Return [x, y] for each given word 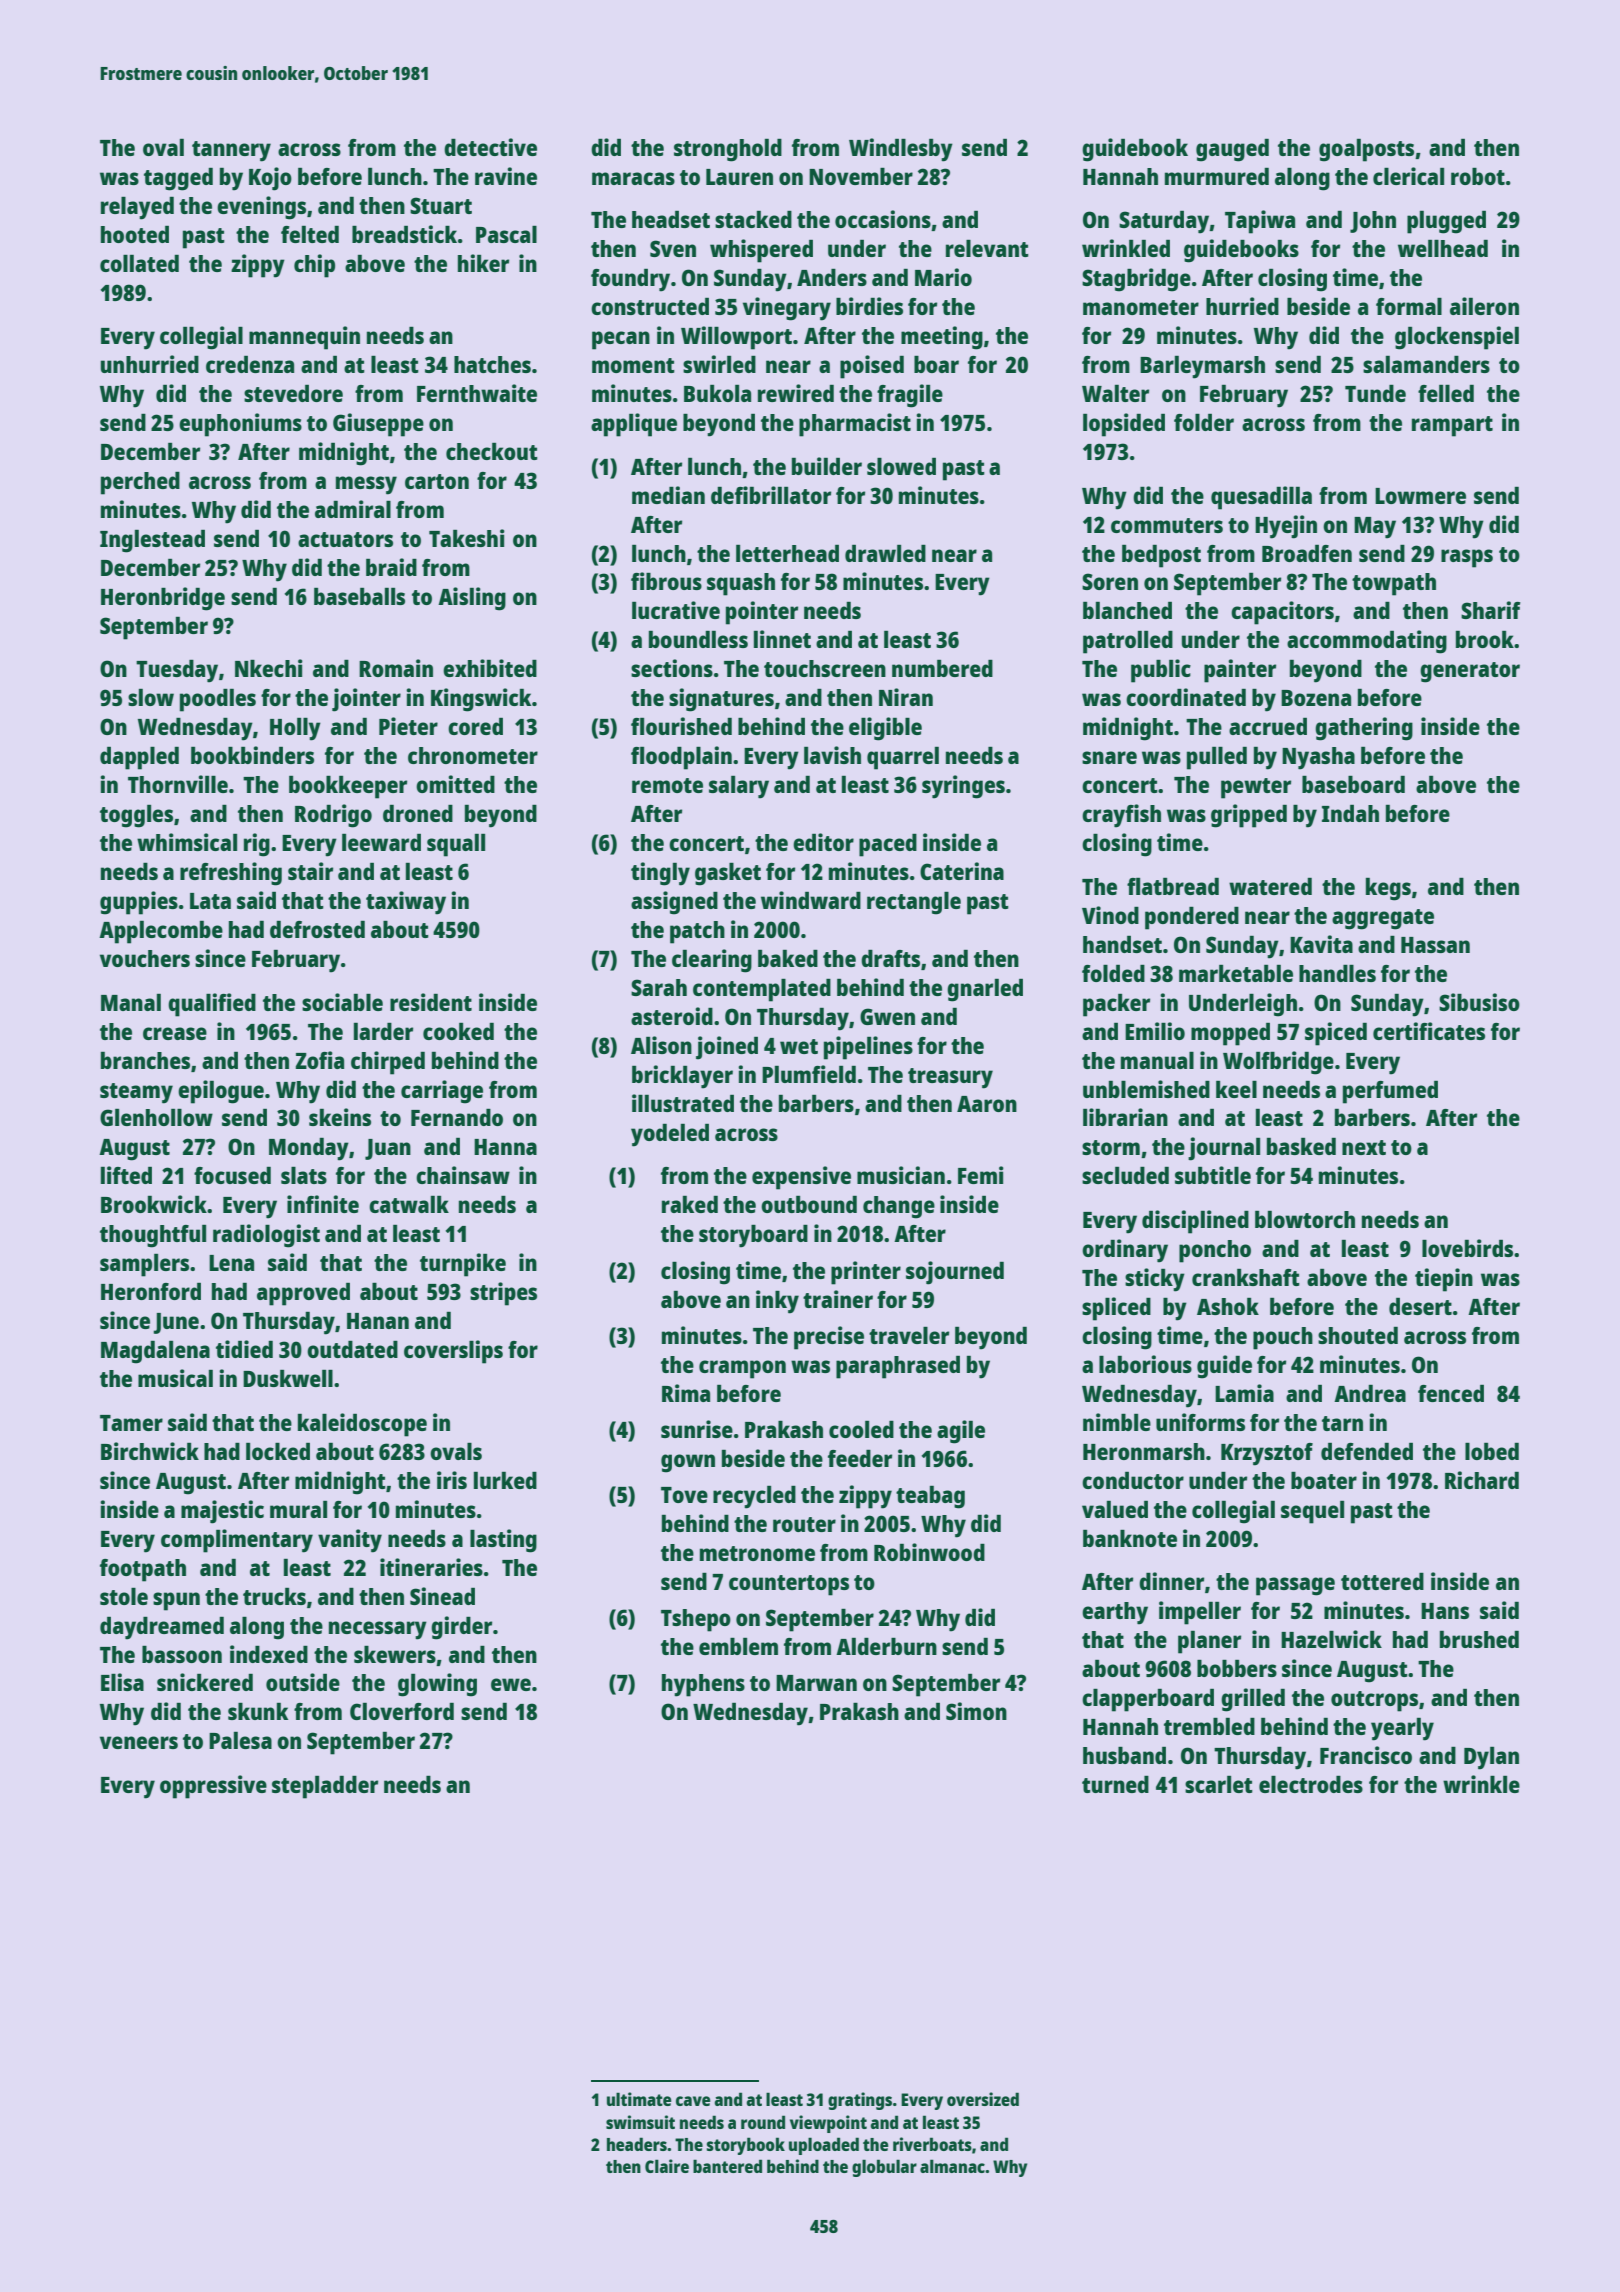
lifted [126, 1175]
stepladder [325, 1787]
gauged [1232, 150]
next [1364, 1147]
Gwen [887, 1016]
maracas [633, 178]
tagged [178, 179]
